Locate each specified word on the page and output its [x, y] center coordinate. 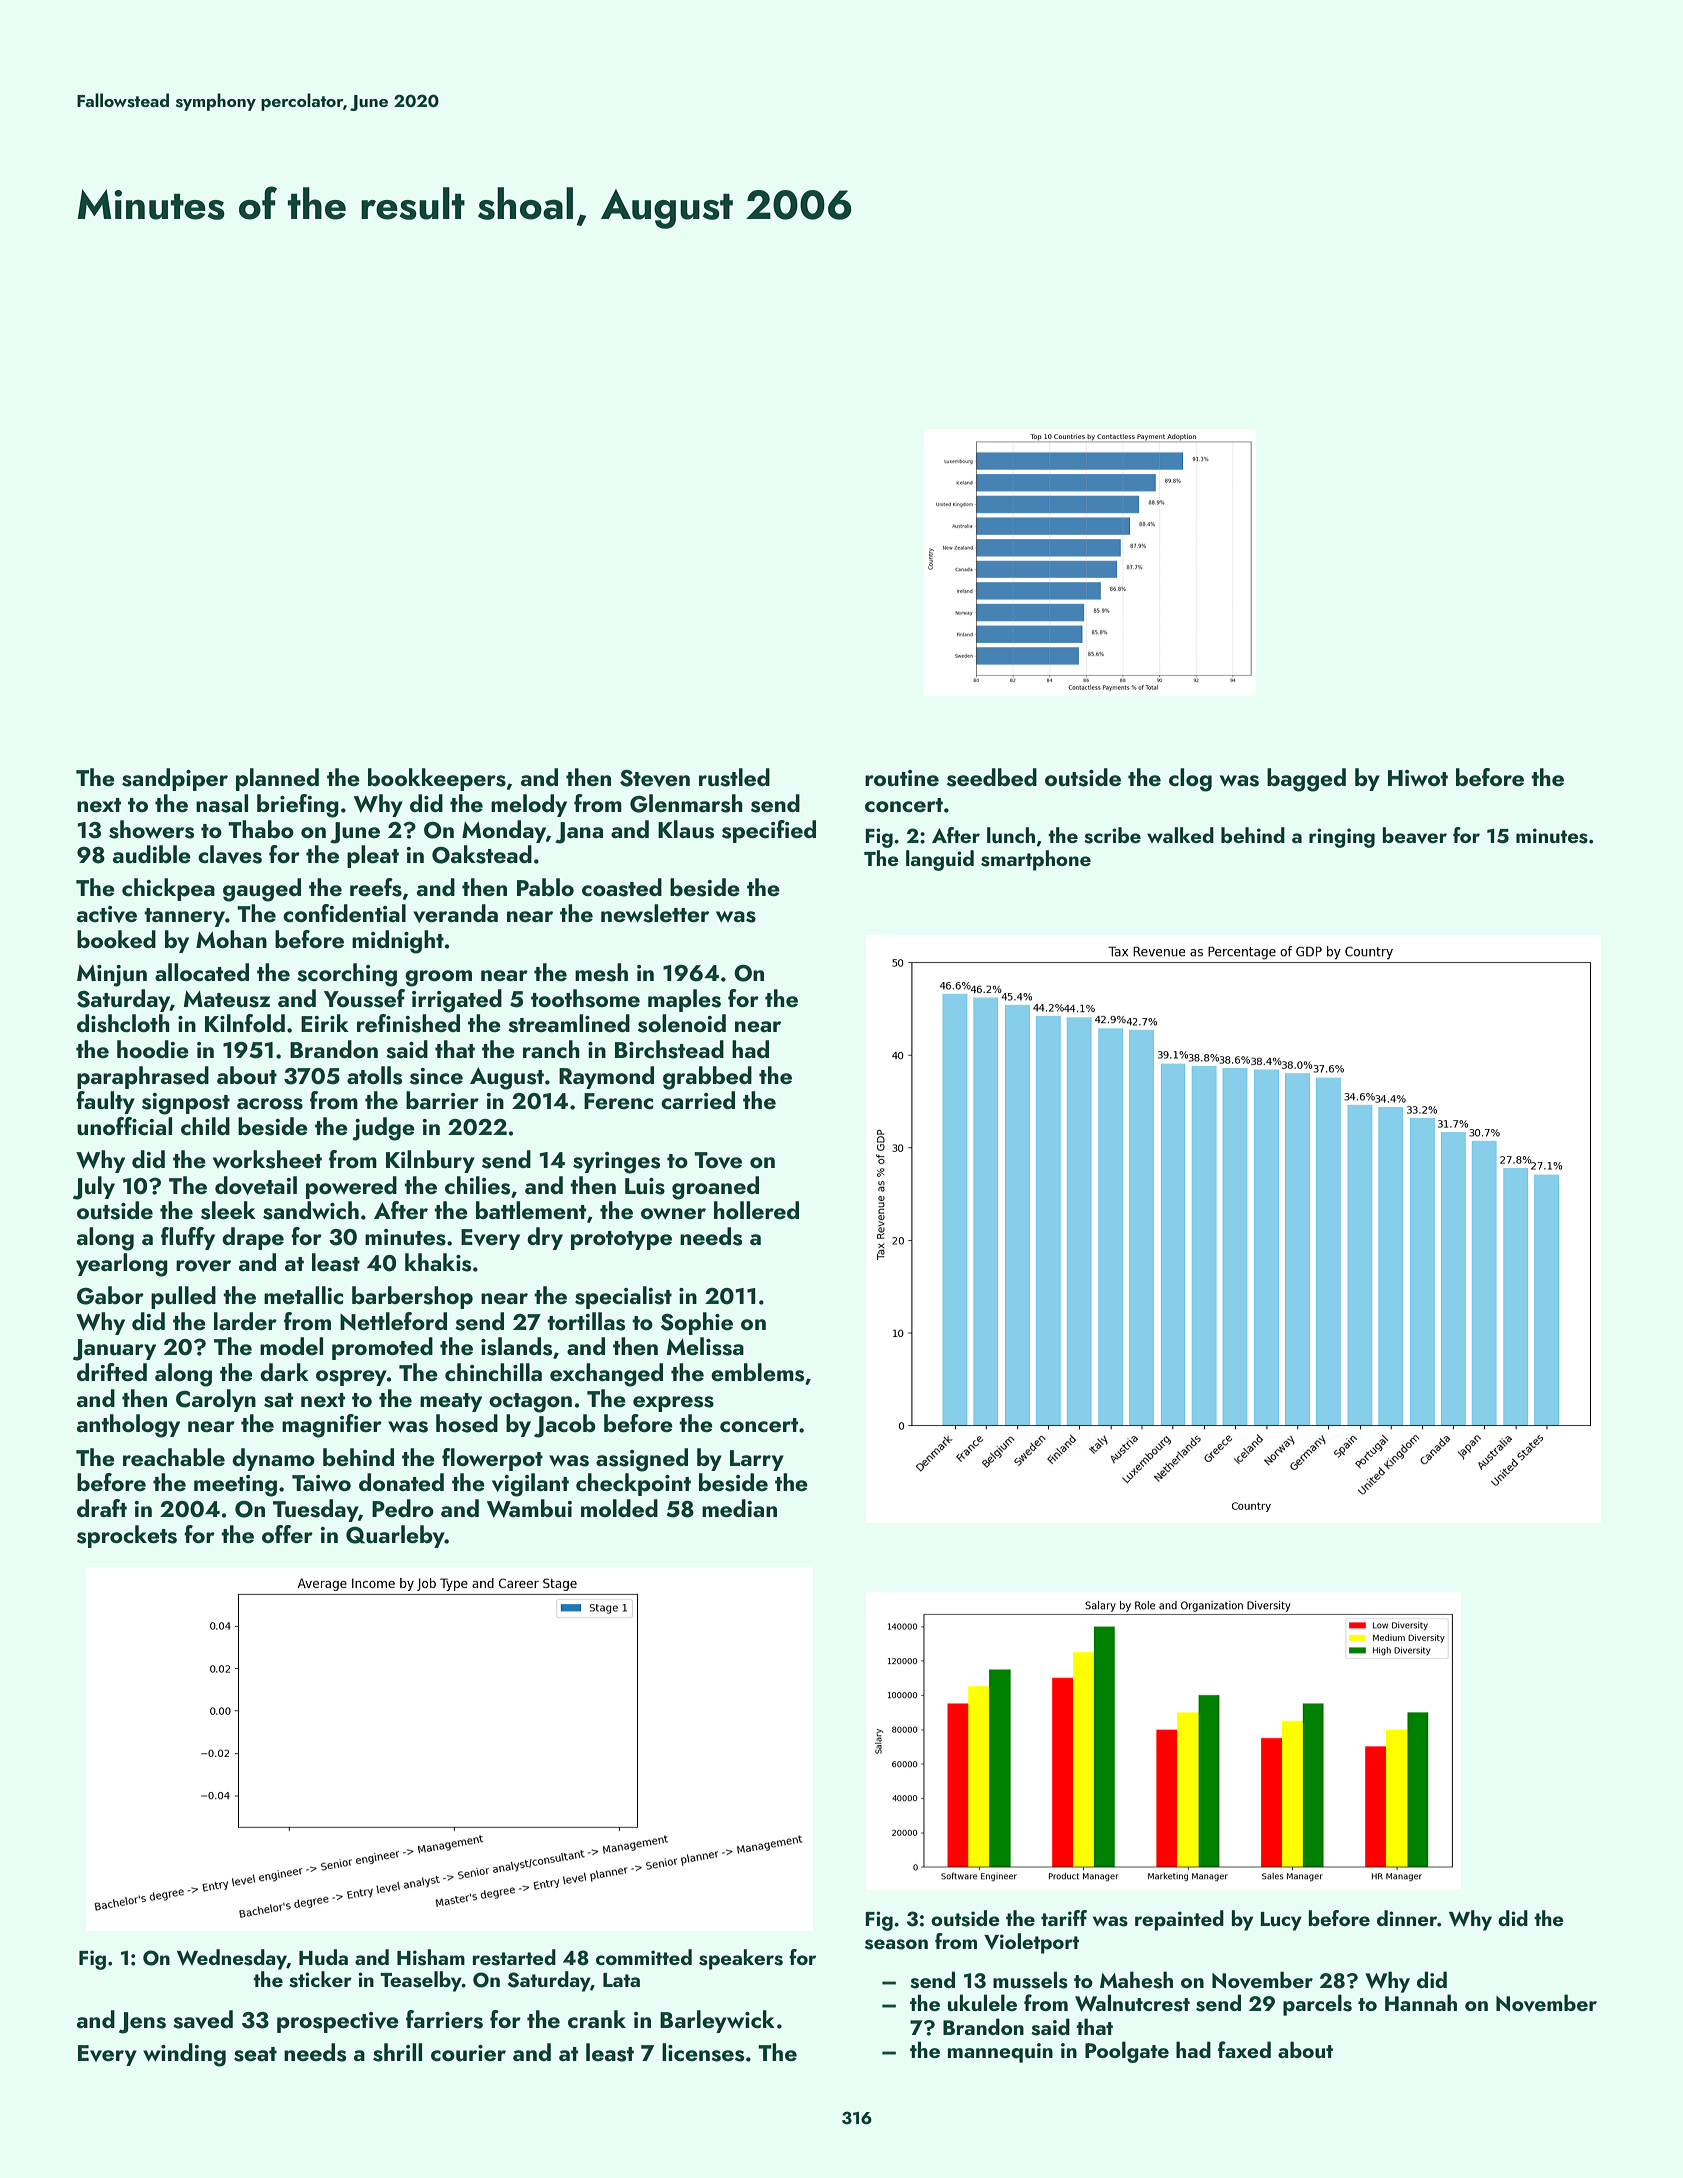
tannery [184, 917]
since [436, 1076]
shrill [397, 2052]
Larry [757, 1460]
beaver [1414, 835]
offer [287, 1534]
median [739, 1508]
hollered [756, 1210]
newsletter [655, 913]
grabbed [707, 1078]
